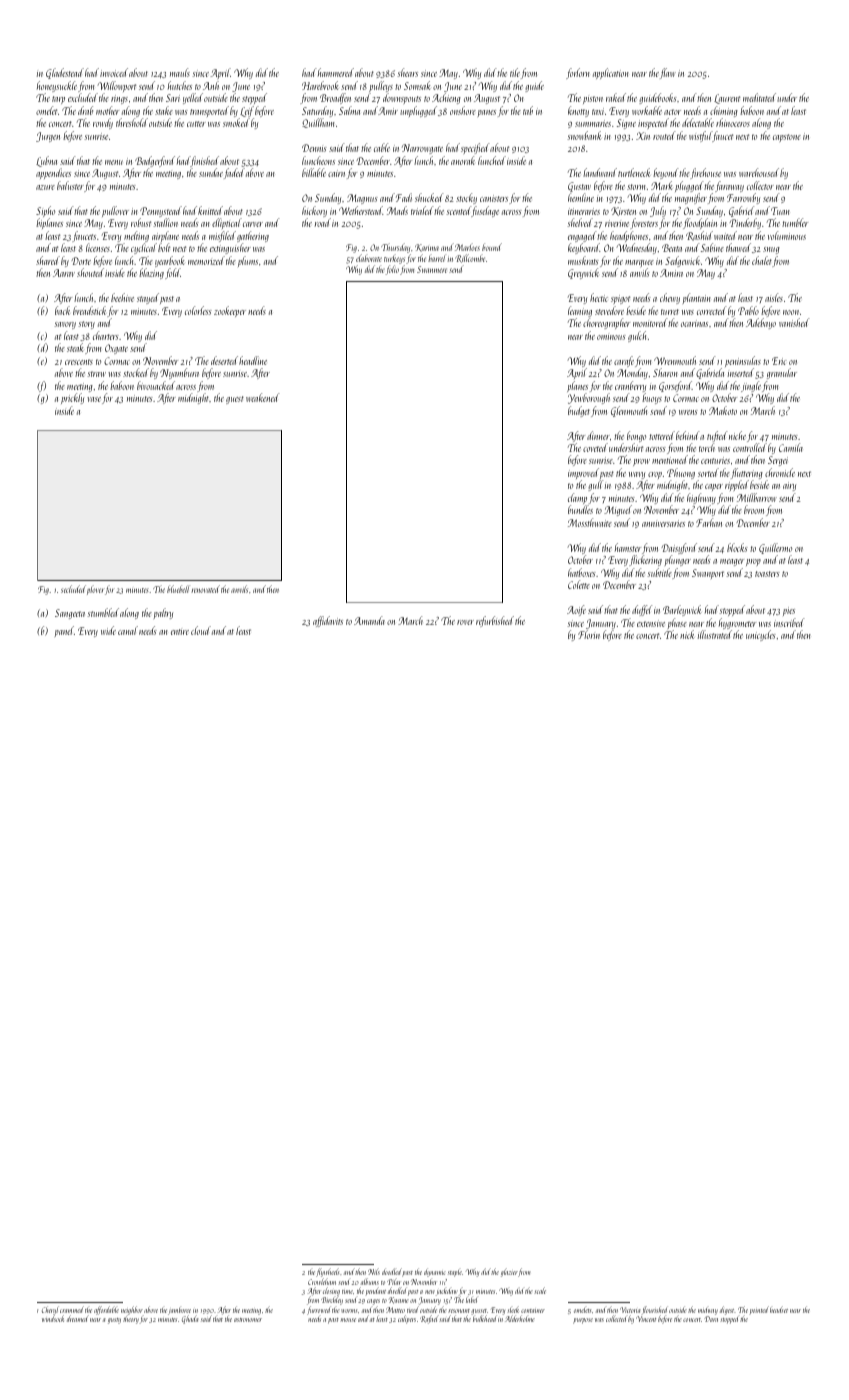 The image size is (849, 1400). I want to click on Swanmere, so click(432, 269).
